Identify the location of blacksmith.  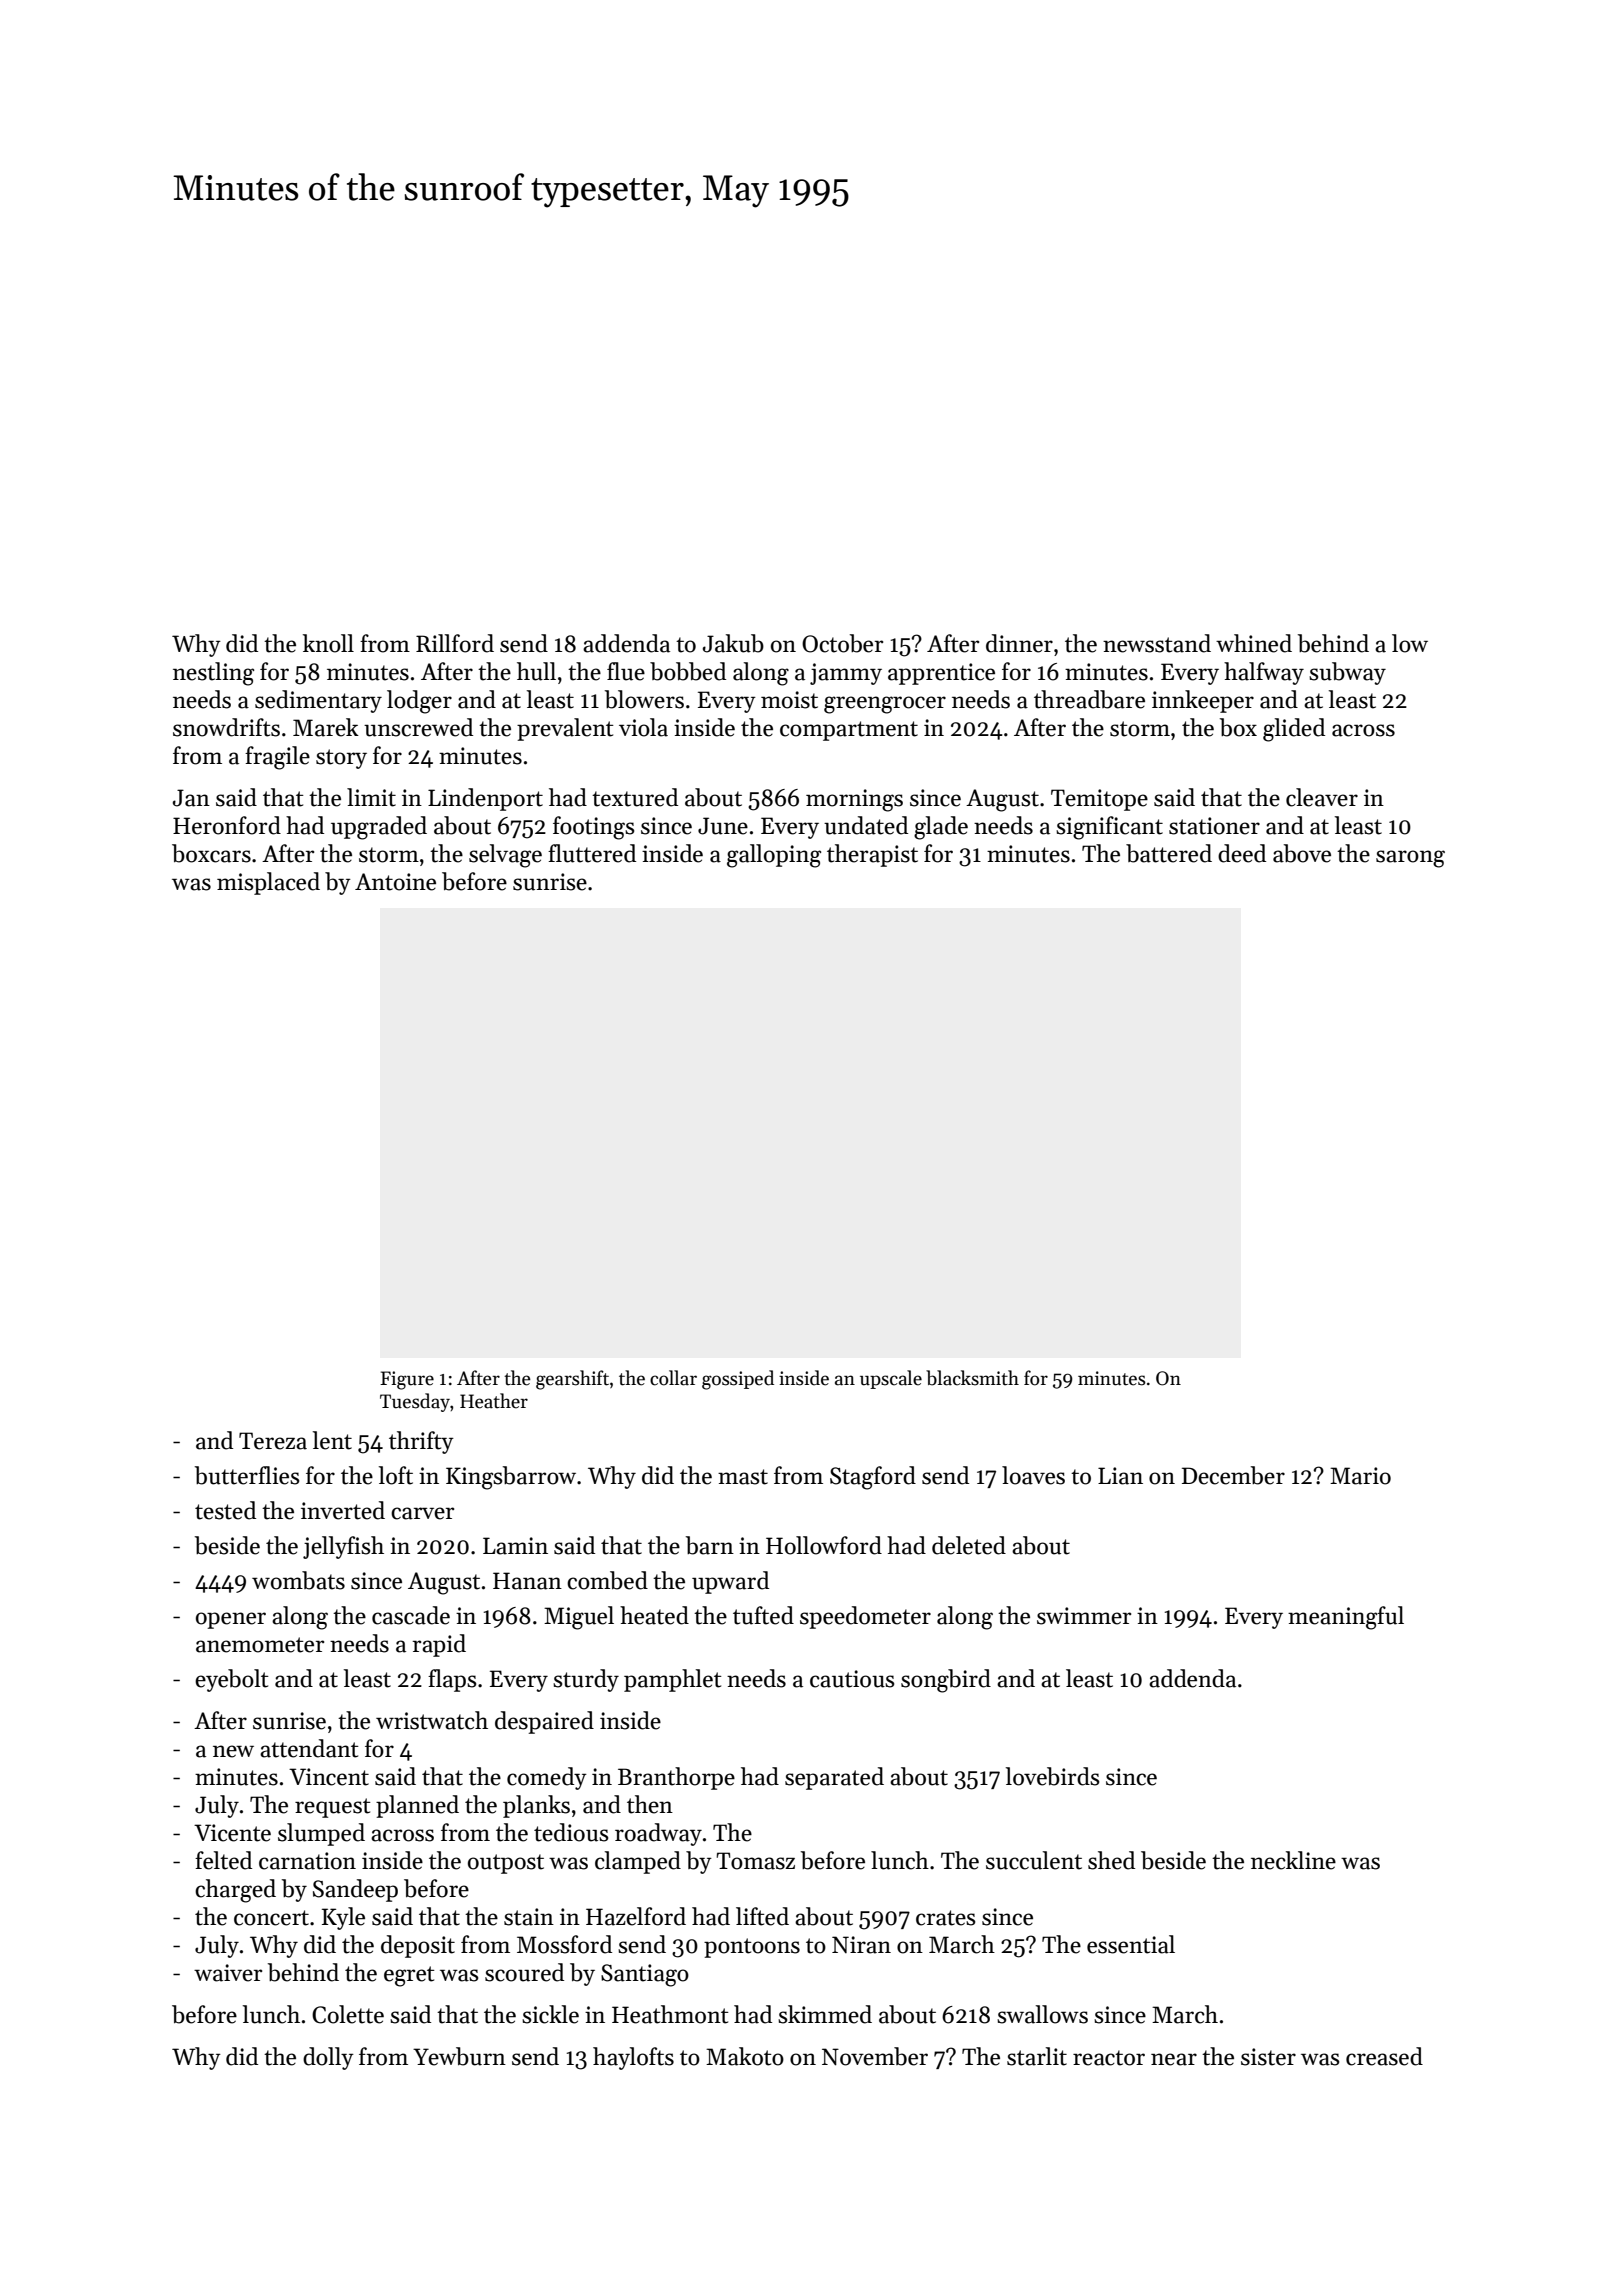
(972, 1378).
